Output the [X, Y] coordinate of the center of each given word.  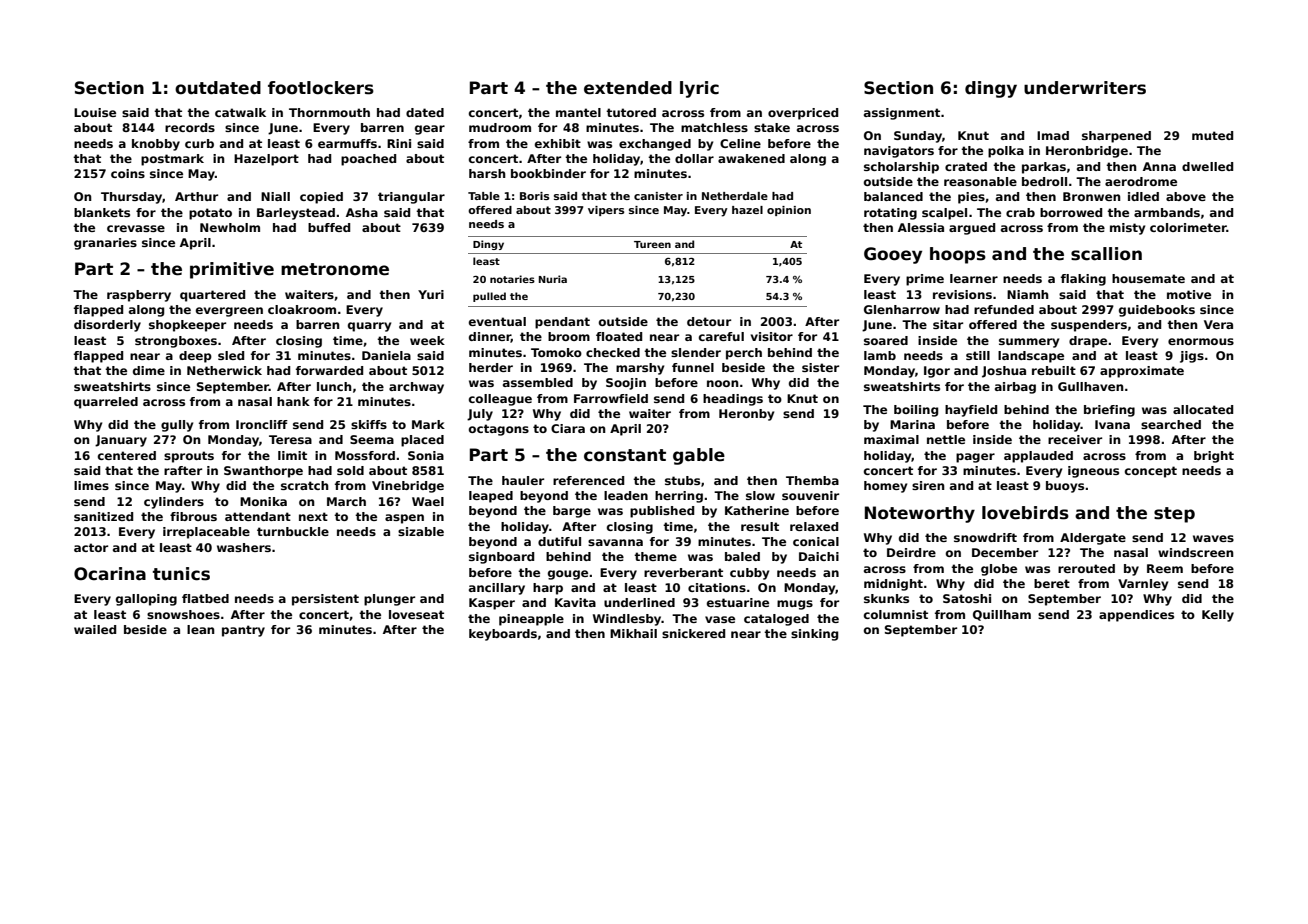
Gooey [893, 255]
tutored [631, 112]
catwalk [240, 112]
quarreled [106, 403]
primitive [232, 270]
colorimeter [1188, 227]
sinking [814, 635]
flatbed [205, 598]
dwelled [1207, 166]
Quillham [1002, 615]
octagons [499, 430]
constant [625, 455]
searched [1171, 424]
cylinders [174, 503]
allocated [1203, 409]
